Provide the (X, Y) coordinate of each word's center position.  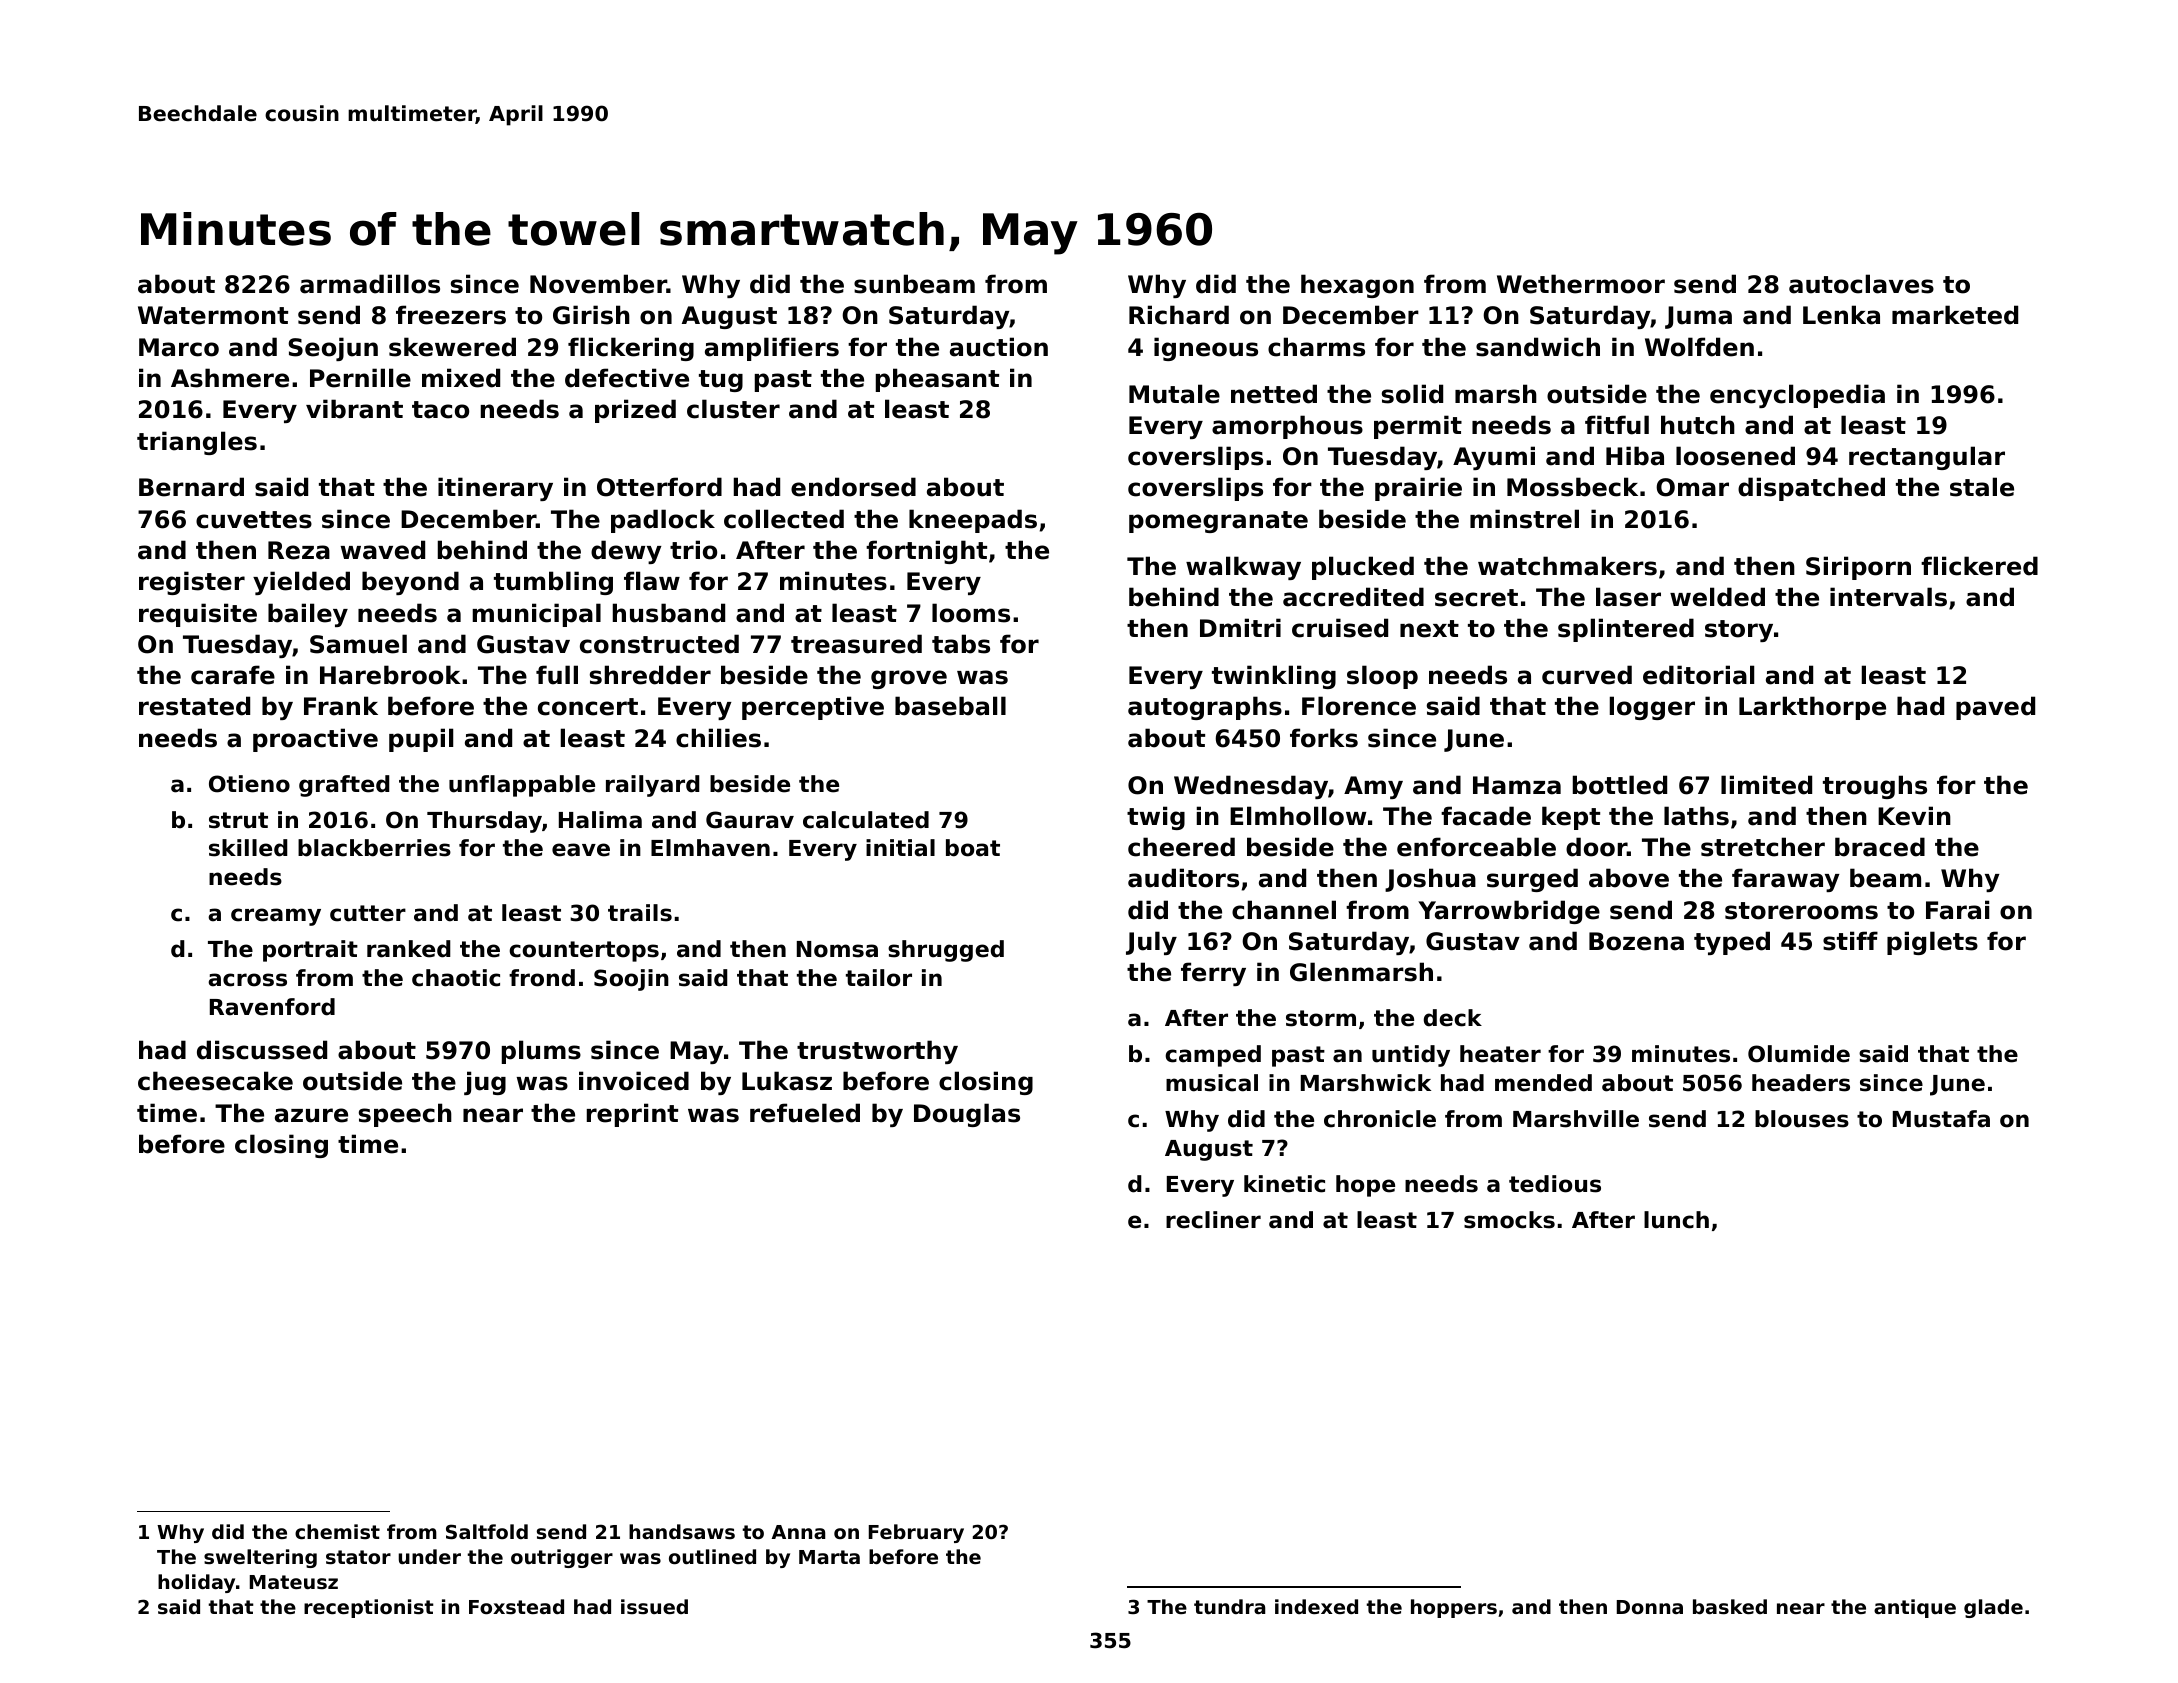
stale (1982, 487)
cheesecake (215, 1081)
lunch (1676, 1220)
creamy (276, 917)
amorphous (1287, 427)
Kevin (1914, 816)
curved (1587, 675)
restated (194, 706)
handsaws (682, 1531)
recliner (1213, 1220)
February (916, 1533)
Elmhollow (1298, 816)
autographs (1205, 708)
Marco (179, 347)
